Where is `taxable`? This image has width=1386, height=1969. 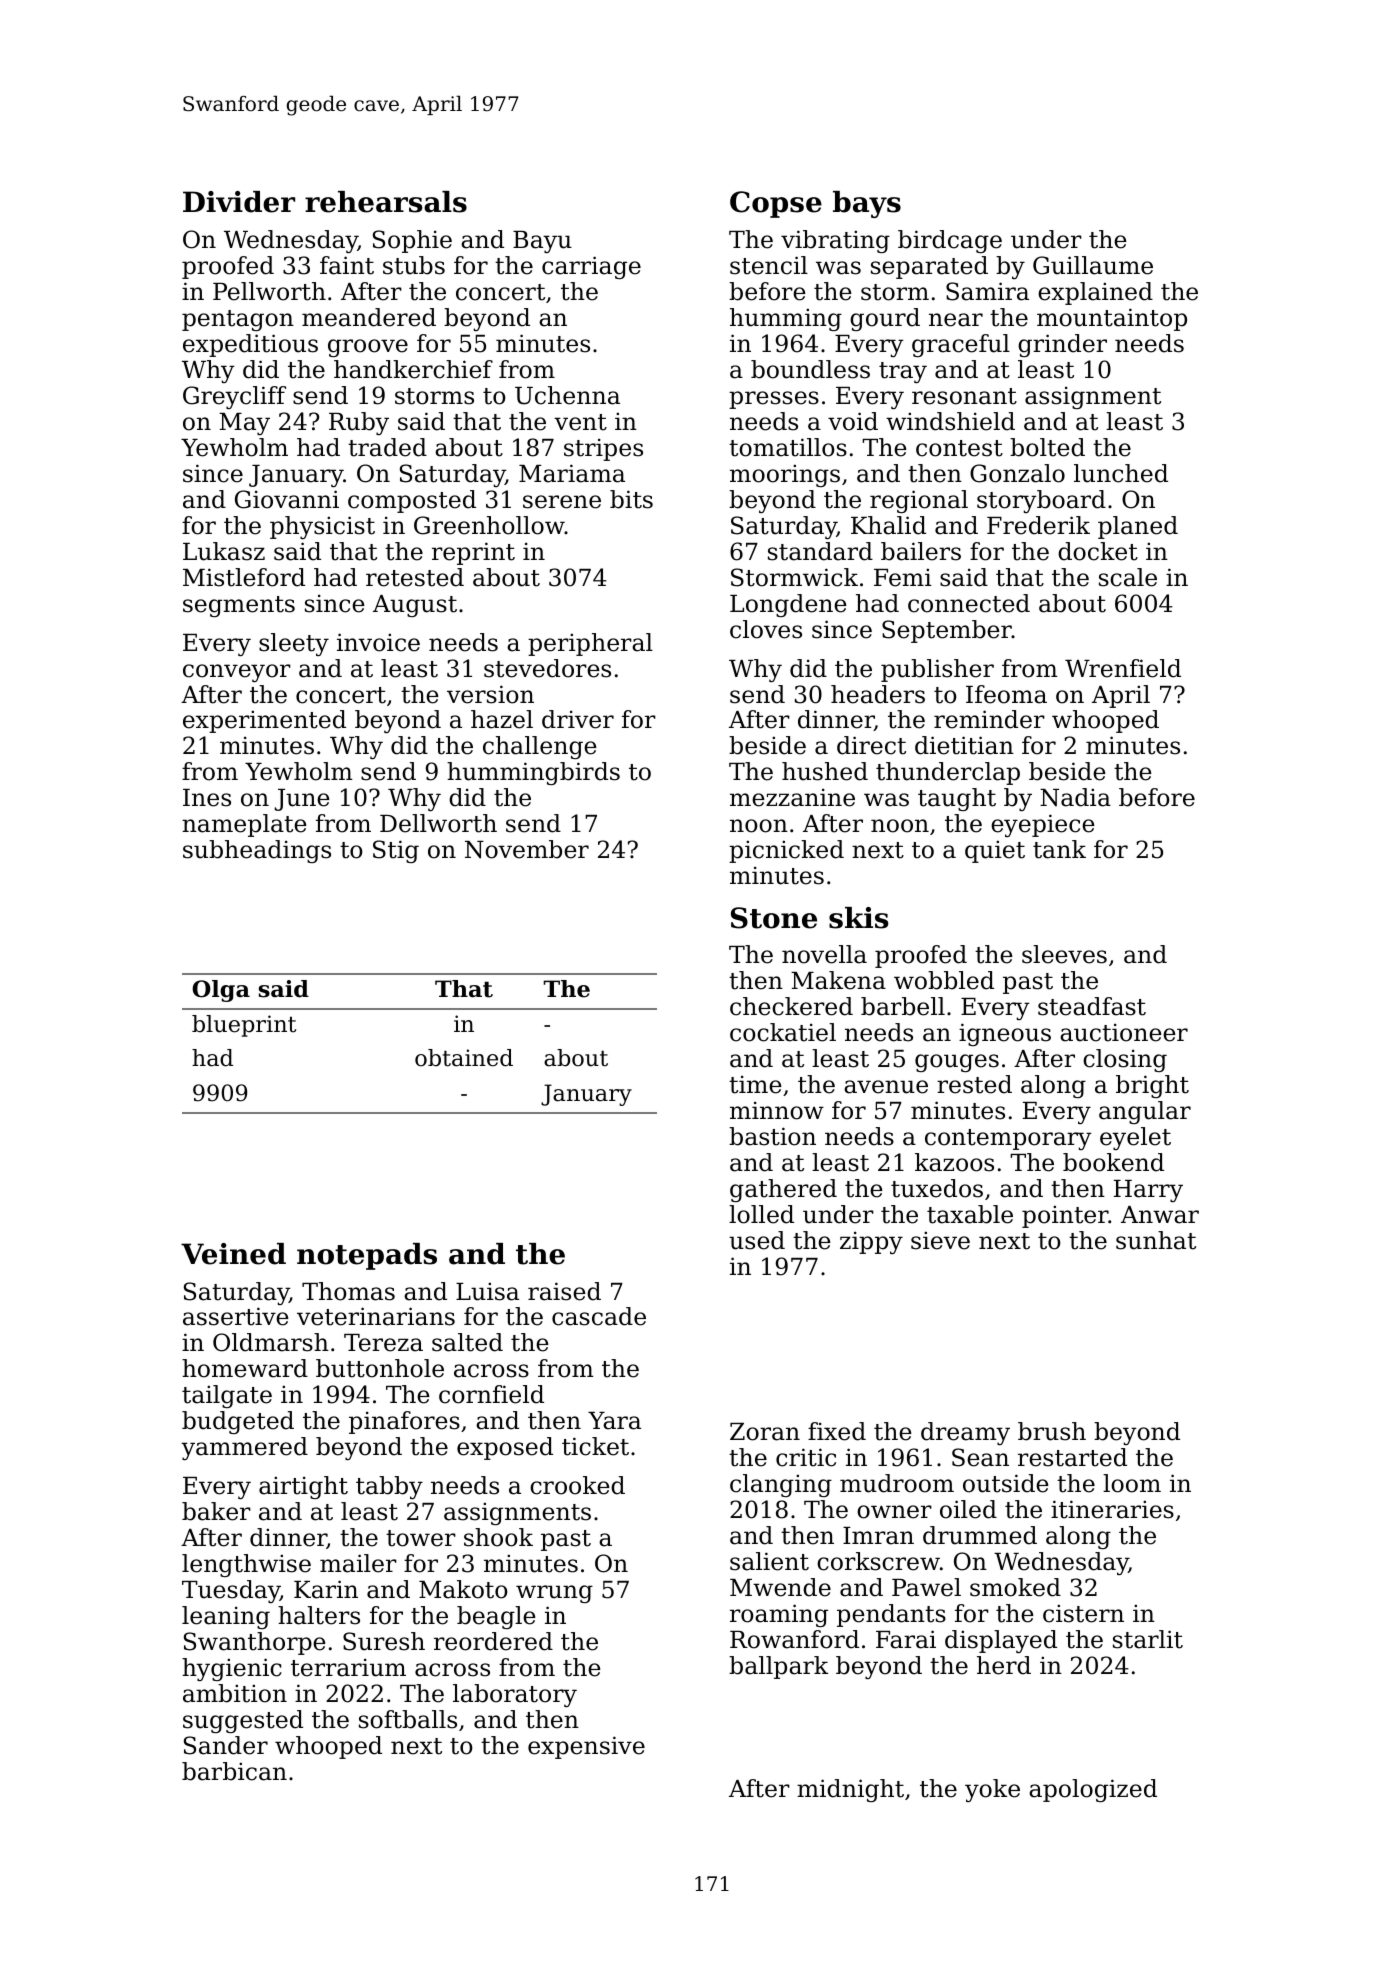 taxable is located at coordinates (970, 1214).
